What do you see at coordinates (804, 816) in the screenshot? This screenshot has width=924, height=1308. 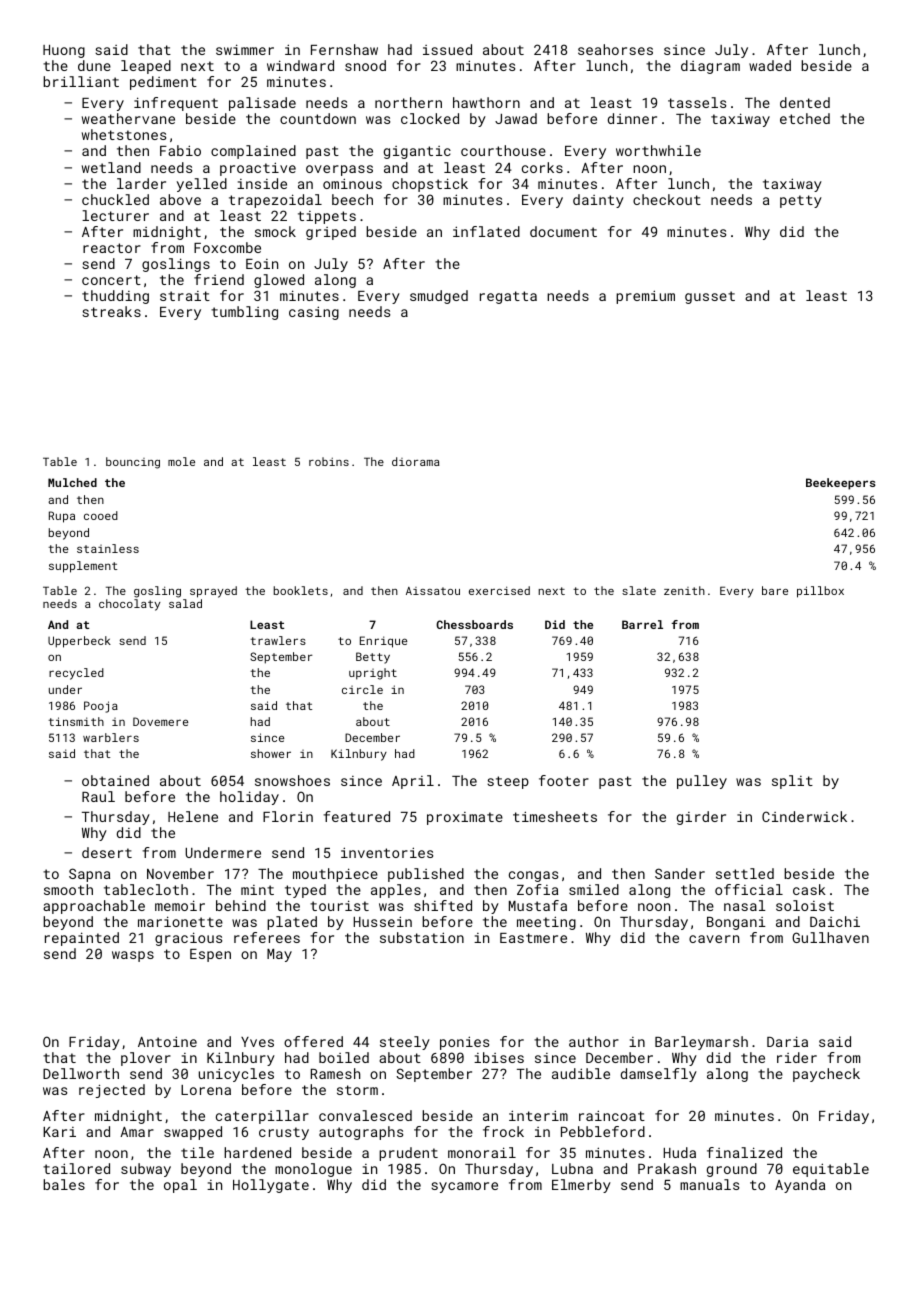 I see `Cinderwick` at bounding box center [804, 816].
